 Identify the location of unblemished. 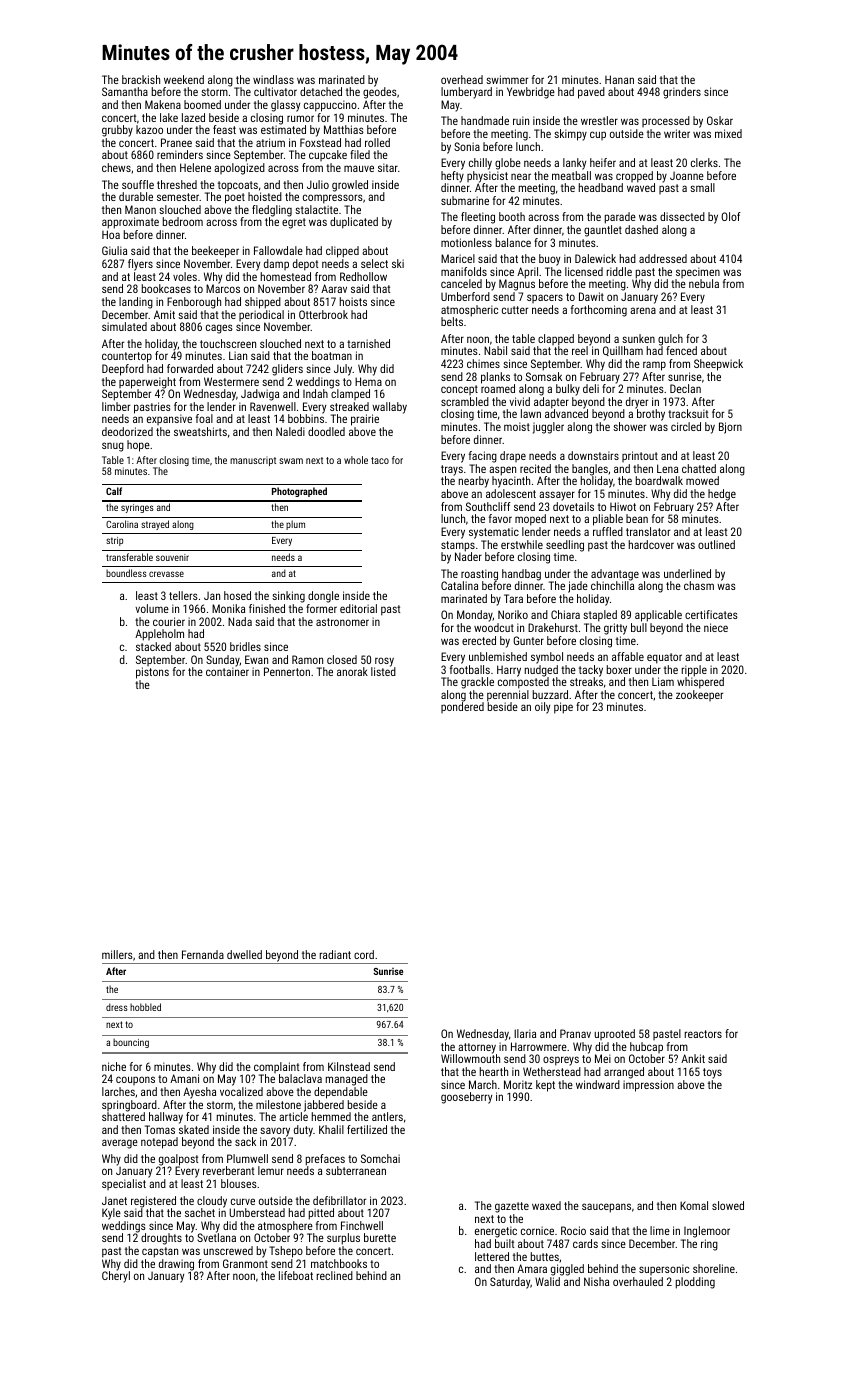
(498, 656).
